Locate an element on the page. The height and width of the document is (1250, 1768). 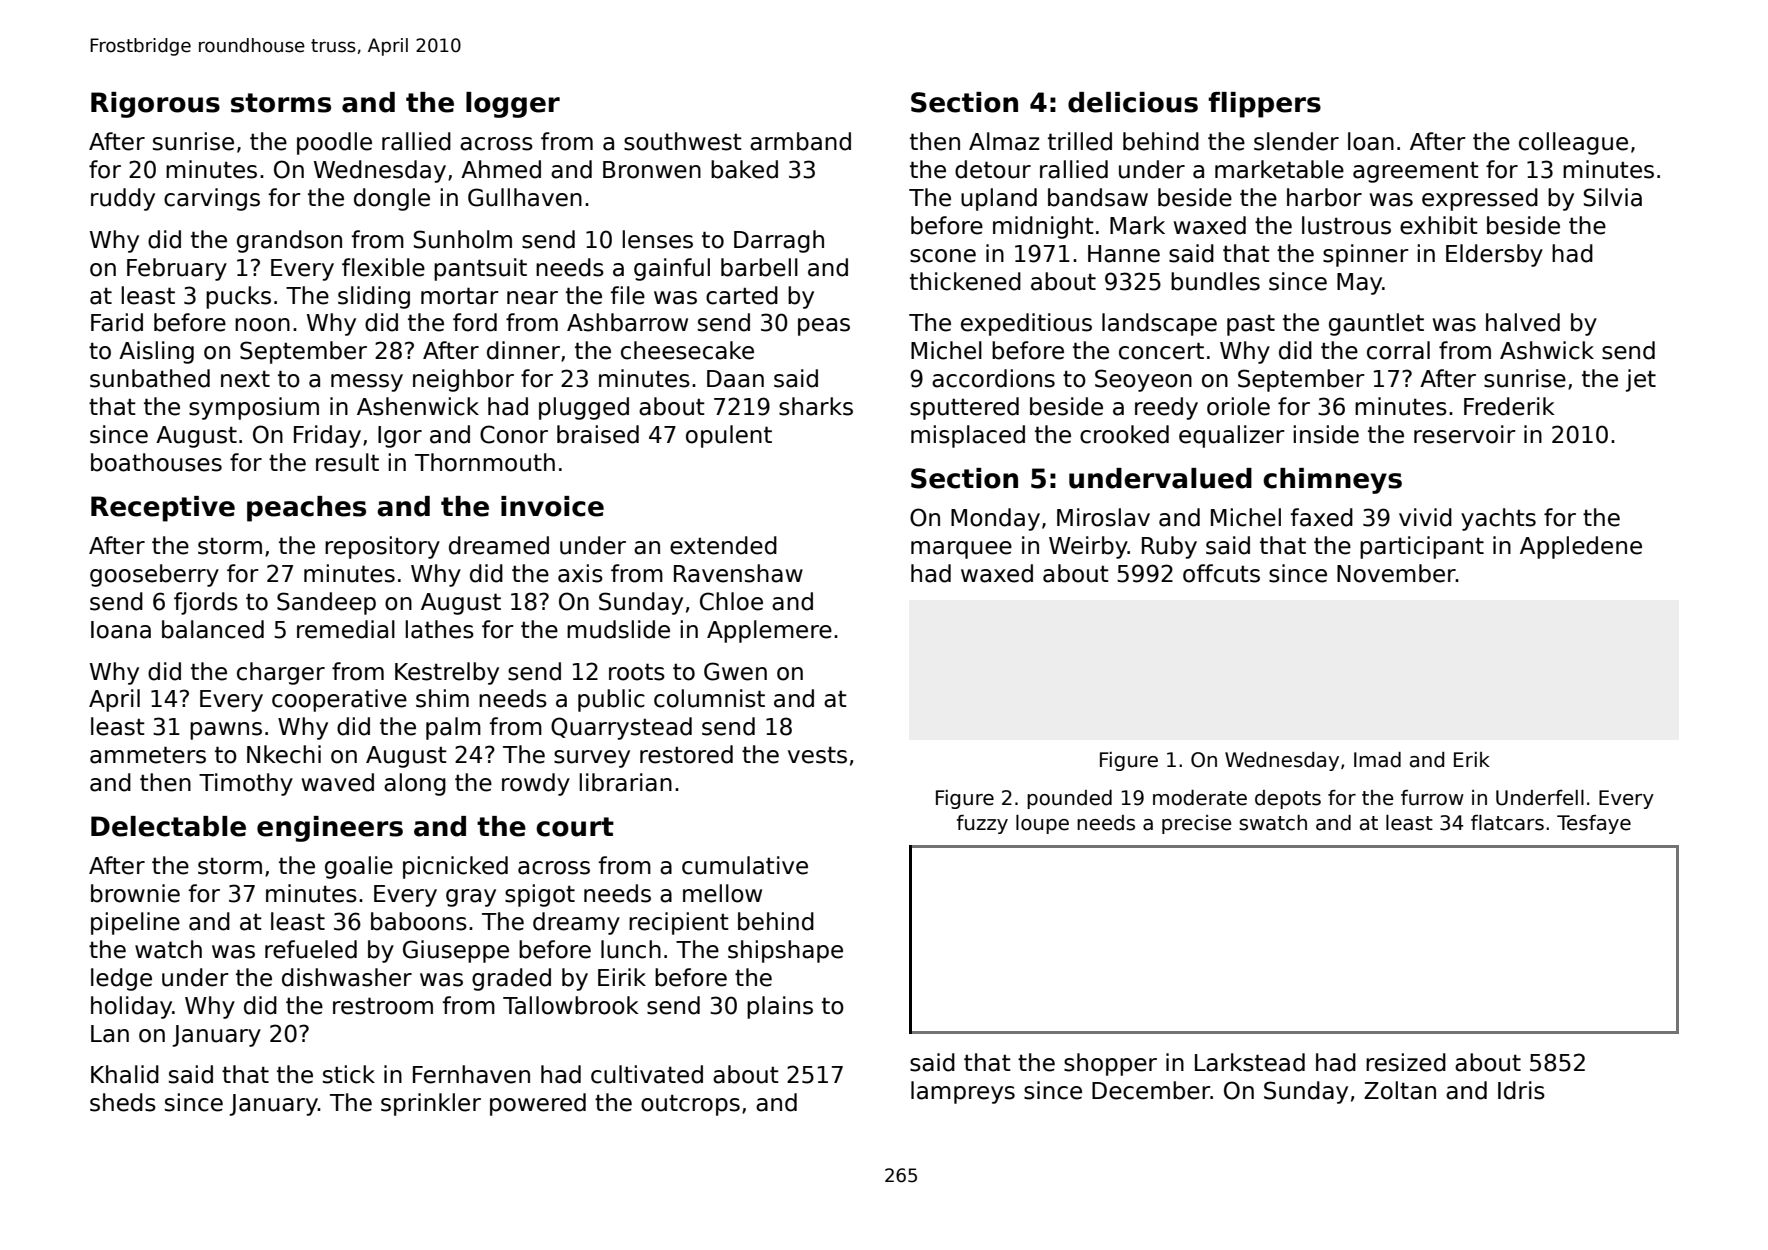
armband is located at coordinates (800, 141).
